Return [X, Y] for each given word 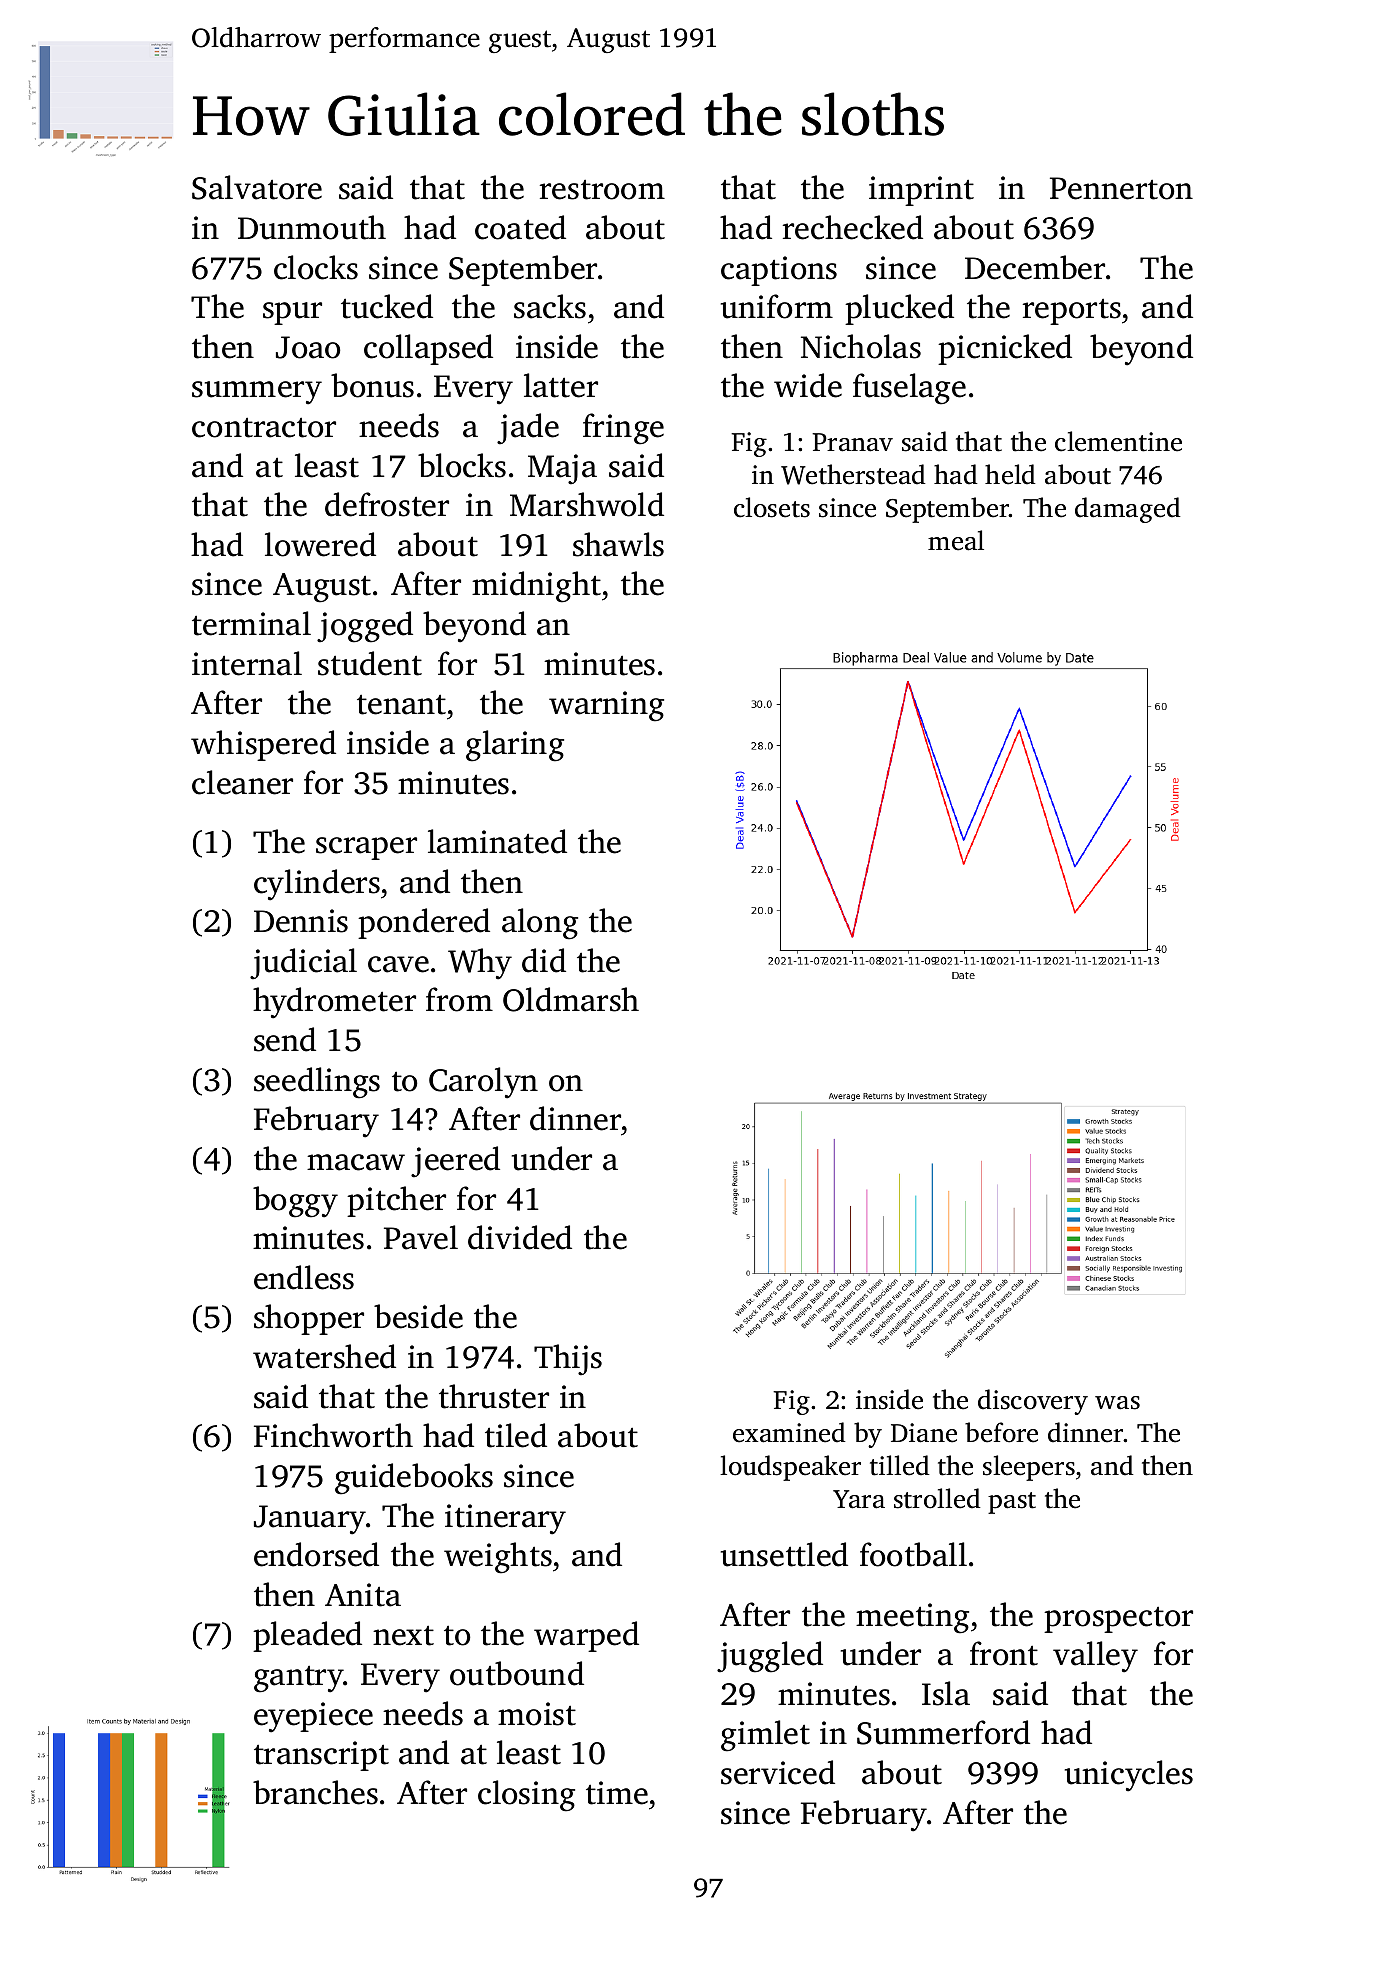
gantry [299, 1679]
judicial [303, 964]
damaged [1128, 510]
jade [528, 429]
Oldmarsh [571, 999]
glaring [515, 746]
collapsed [428, 349]
